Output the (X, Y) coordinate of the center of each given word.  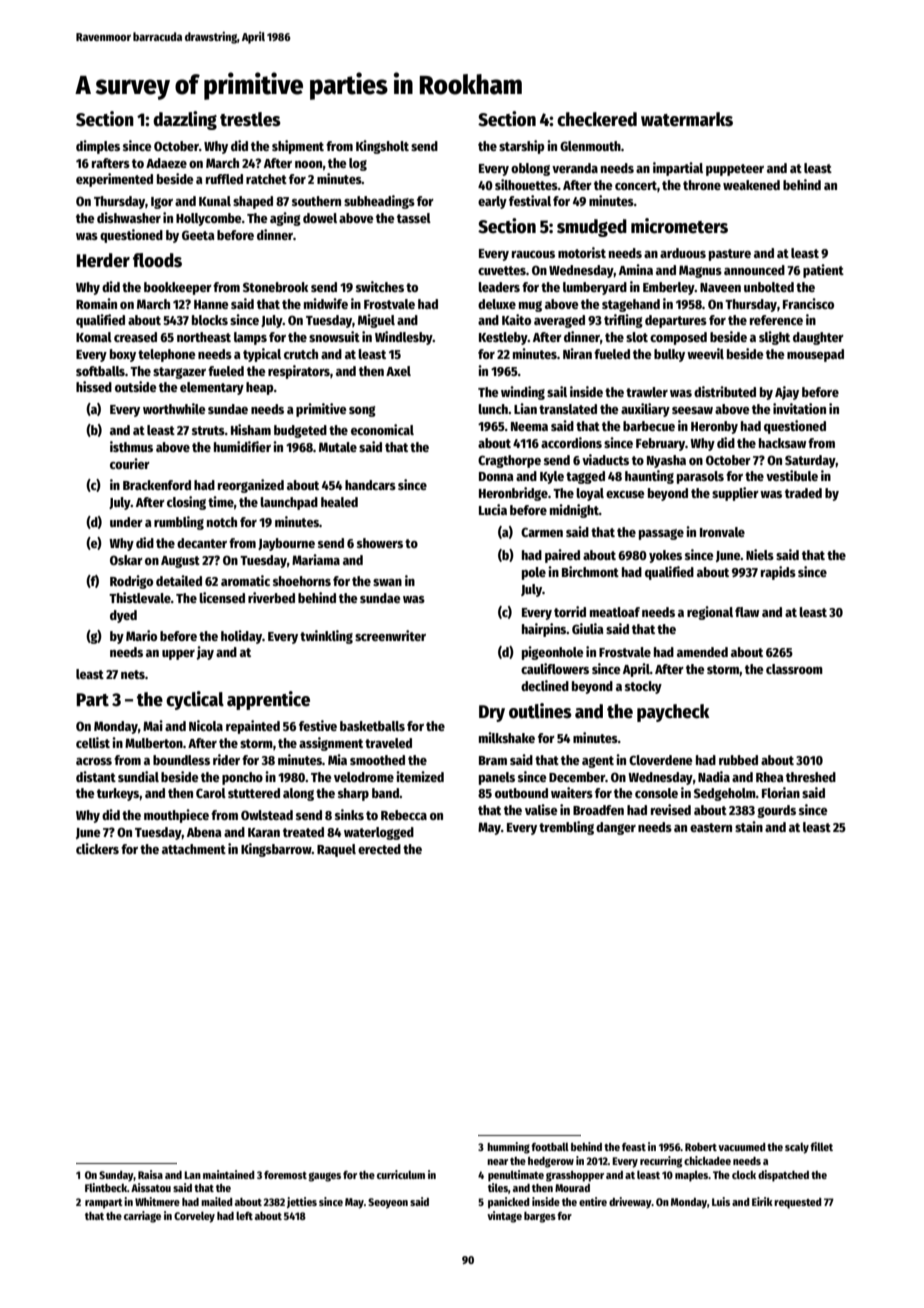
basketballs (372, 726)
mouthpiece (176, 816)
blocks (210, 320)
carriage (142, 1217)
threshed (811, 777)
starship (522, 147)
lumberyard (595, 288)
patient (823, 271)
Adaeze (166, 163)
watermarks (687, 119)
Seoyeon (388, 1203)
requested (798, 1203)
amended (702, 652)
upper (178, 655)
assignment (331, 744)
